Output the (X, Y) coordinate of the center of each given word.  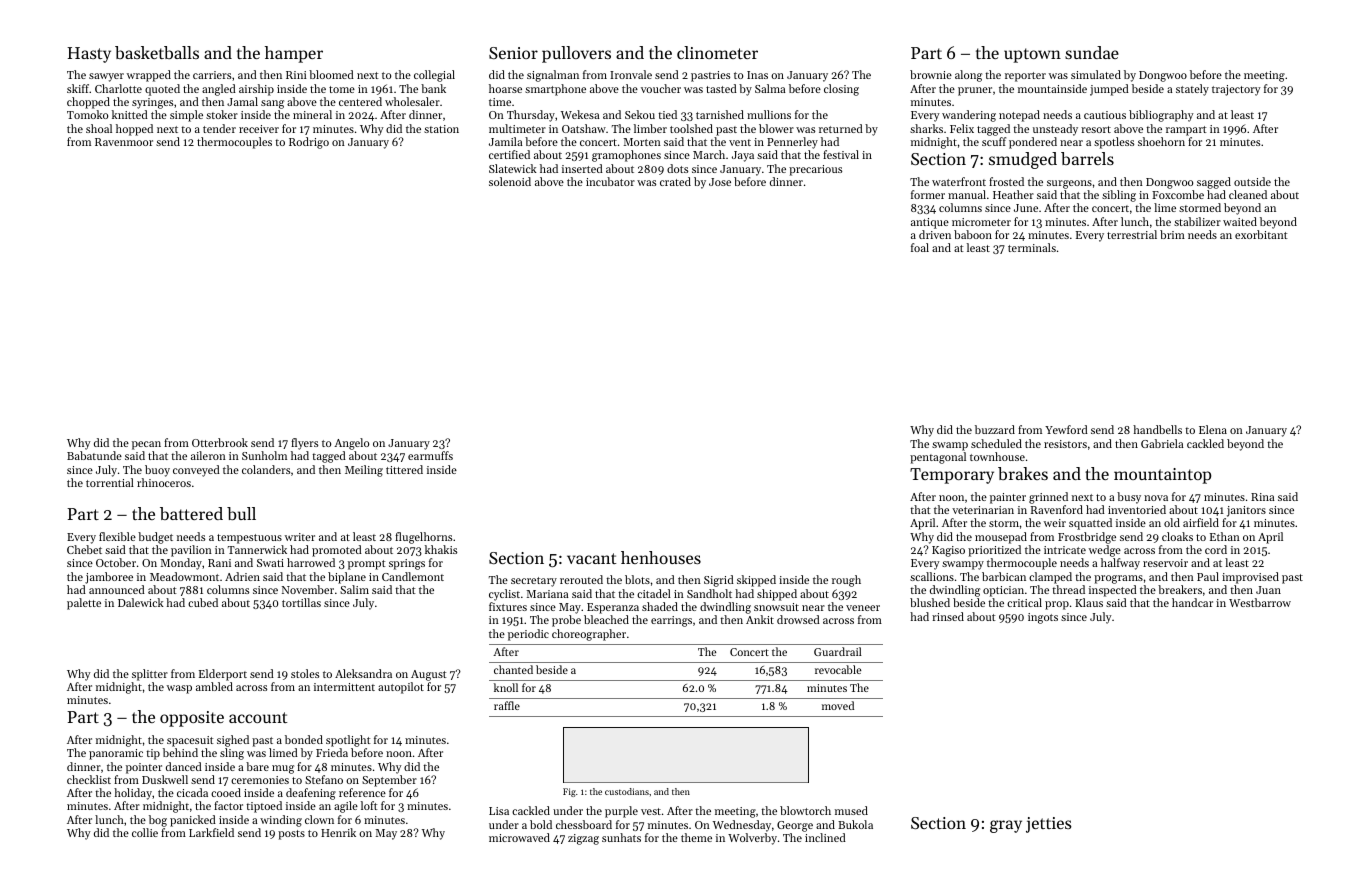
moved (838, 705)
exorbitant (1261, 234)
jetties (1049, 825)
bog (158, 821)
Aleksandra (363, 673)
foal (920, 247)
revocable (838, 669)
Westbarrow (1260, 602)
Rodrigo (309, 143)
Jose (720, 182)
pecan (146, 445)
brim (1172, 234)
